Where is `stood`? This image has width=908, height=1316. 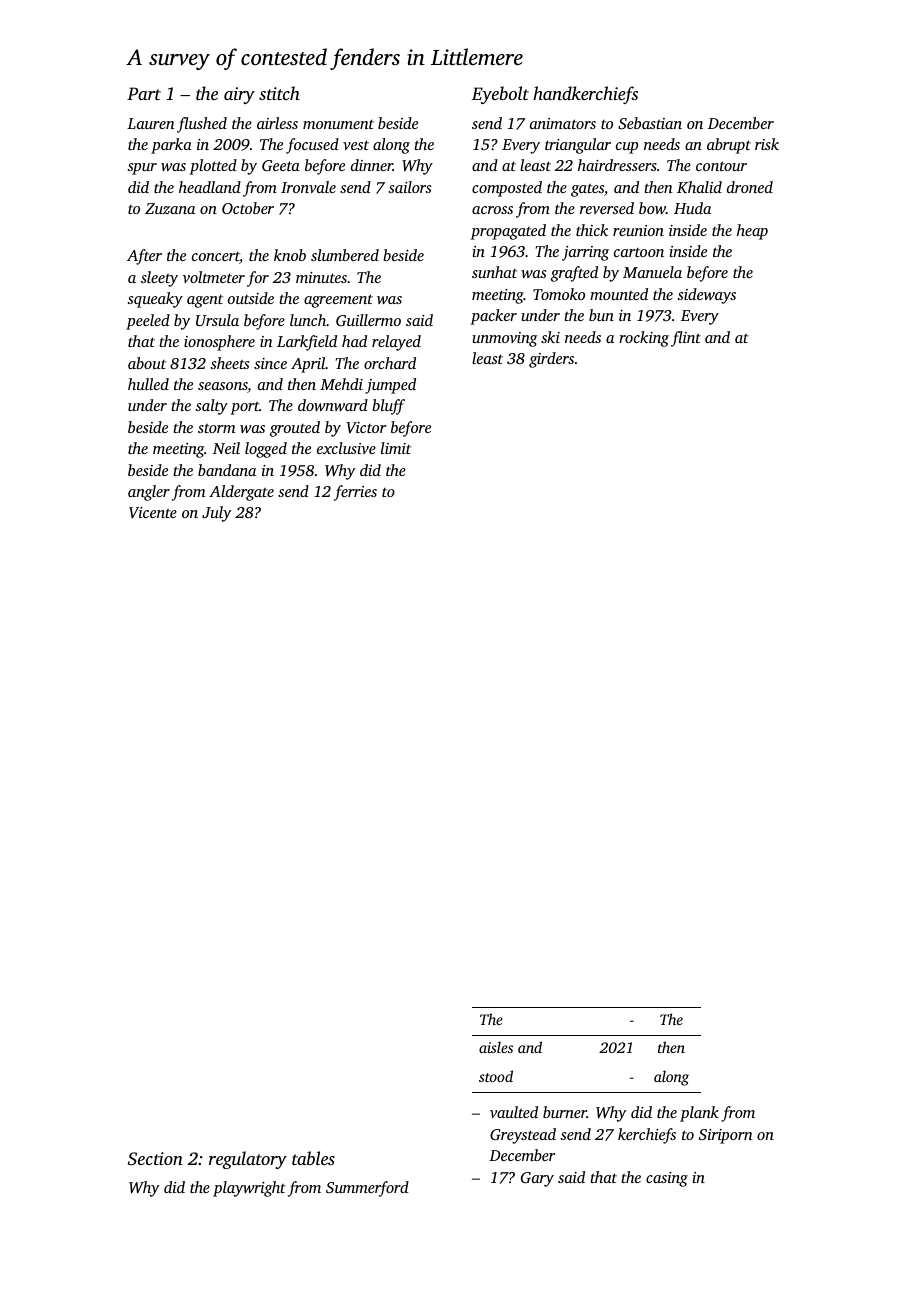
stood is located at coordinates (496, 1076).
